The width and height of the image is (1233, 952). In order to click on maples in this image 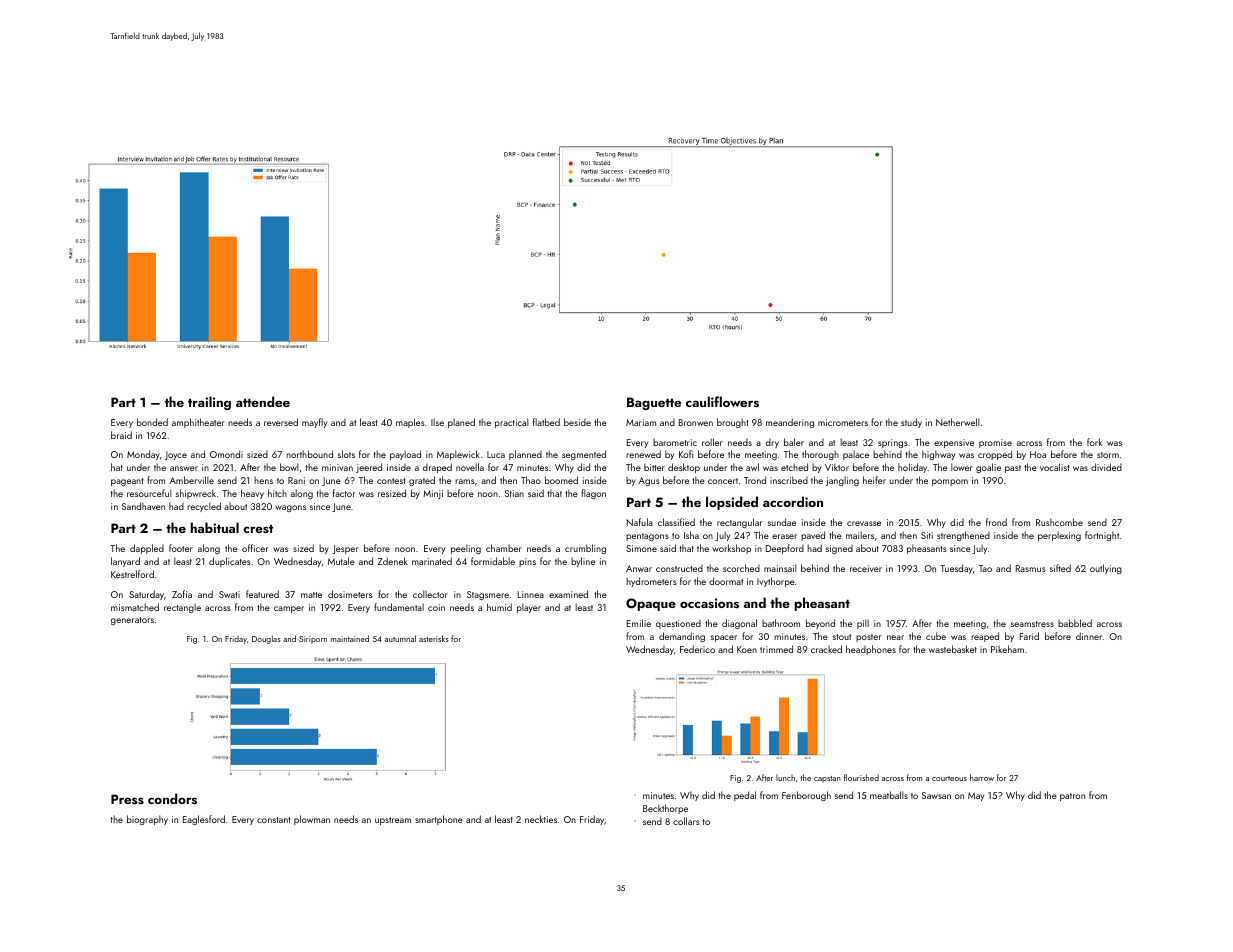, I will do `click(410, 423)`.
